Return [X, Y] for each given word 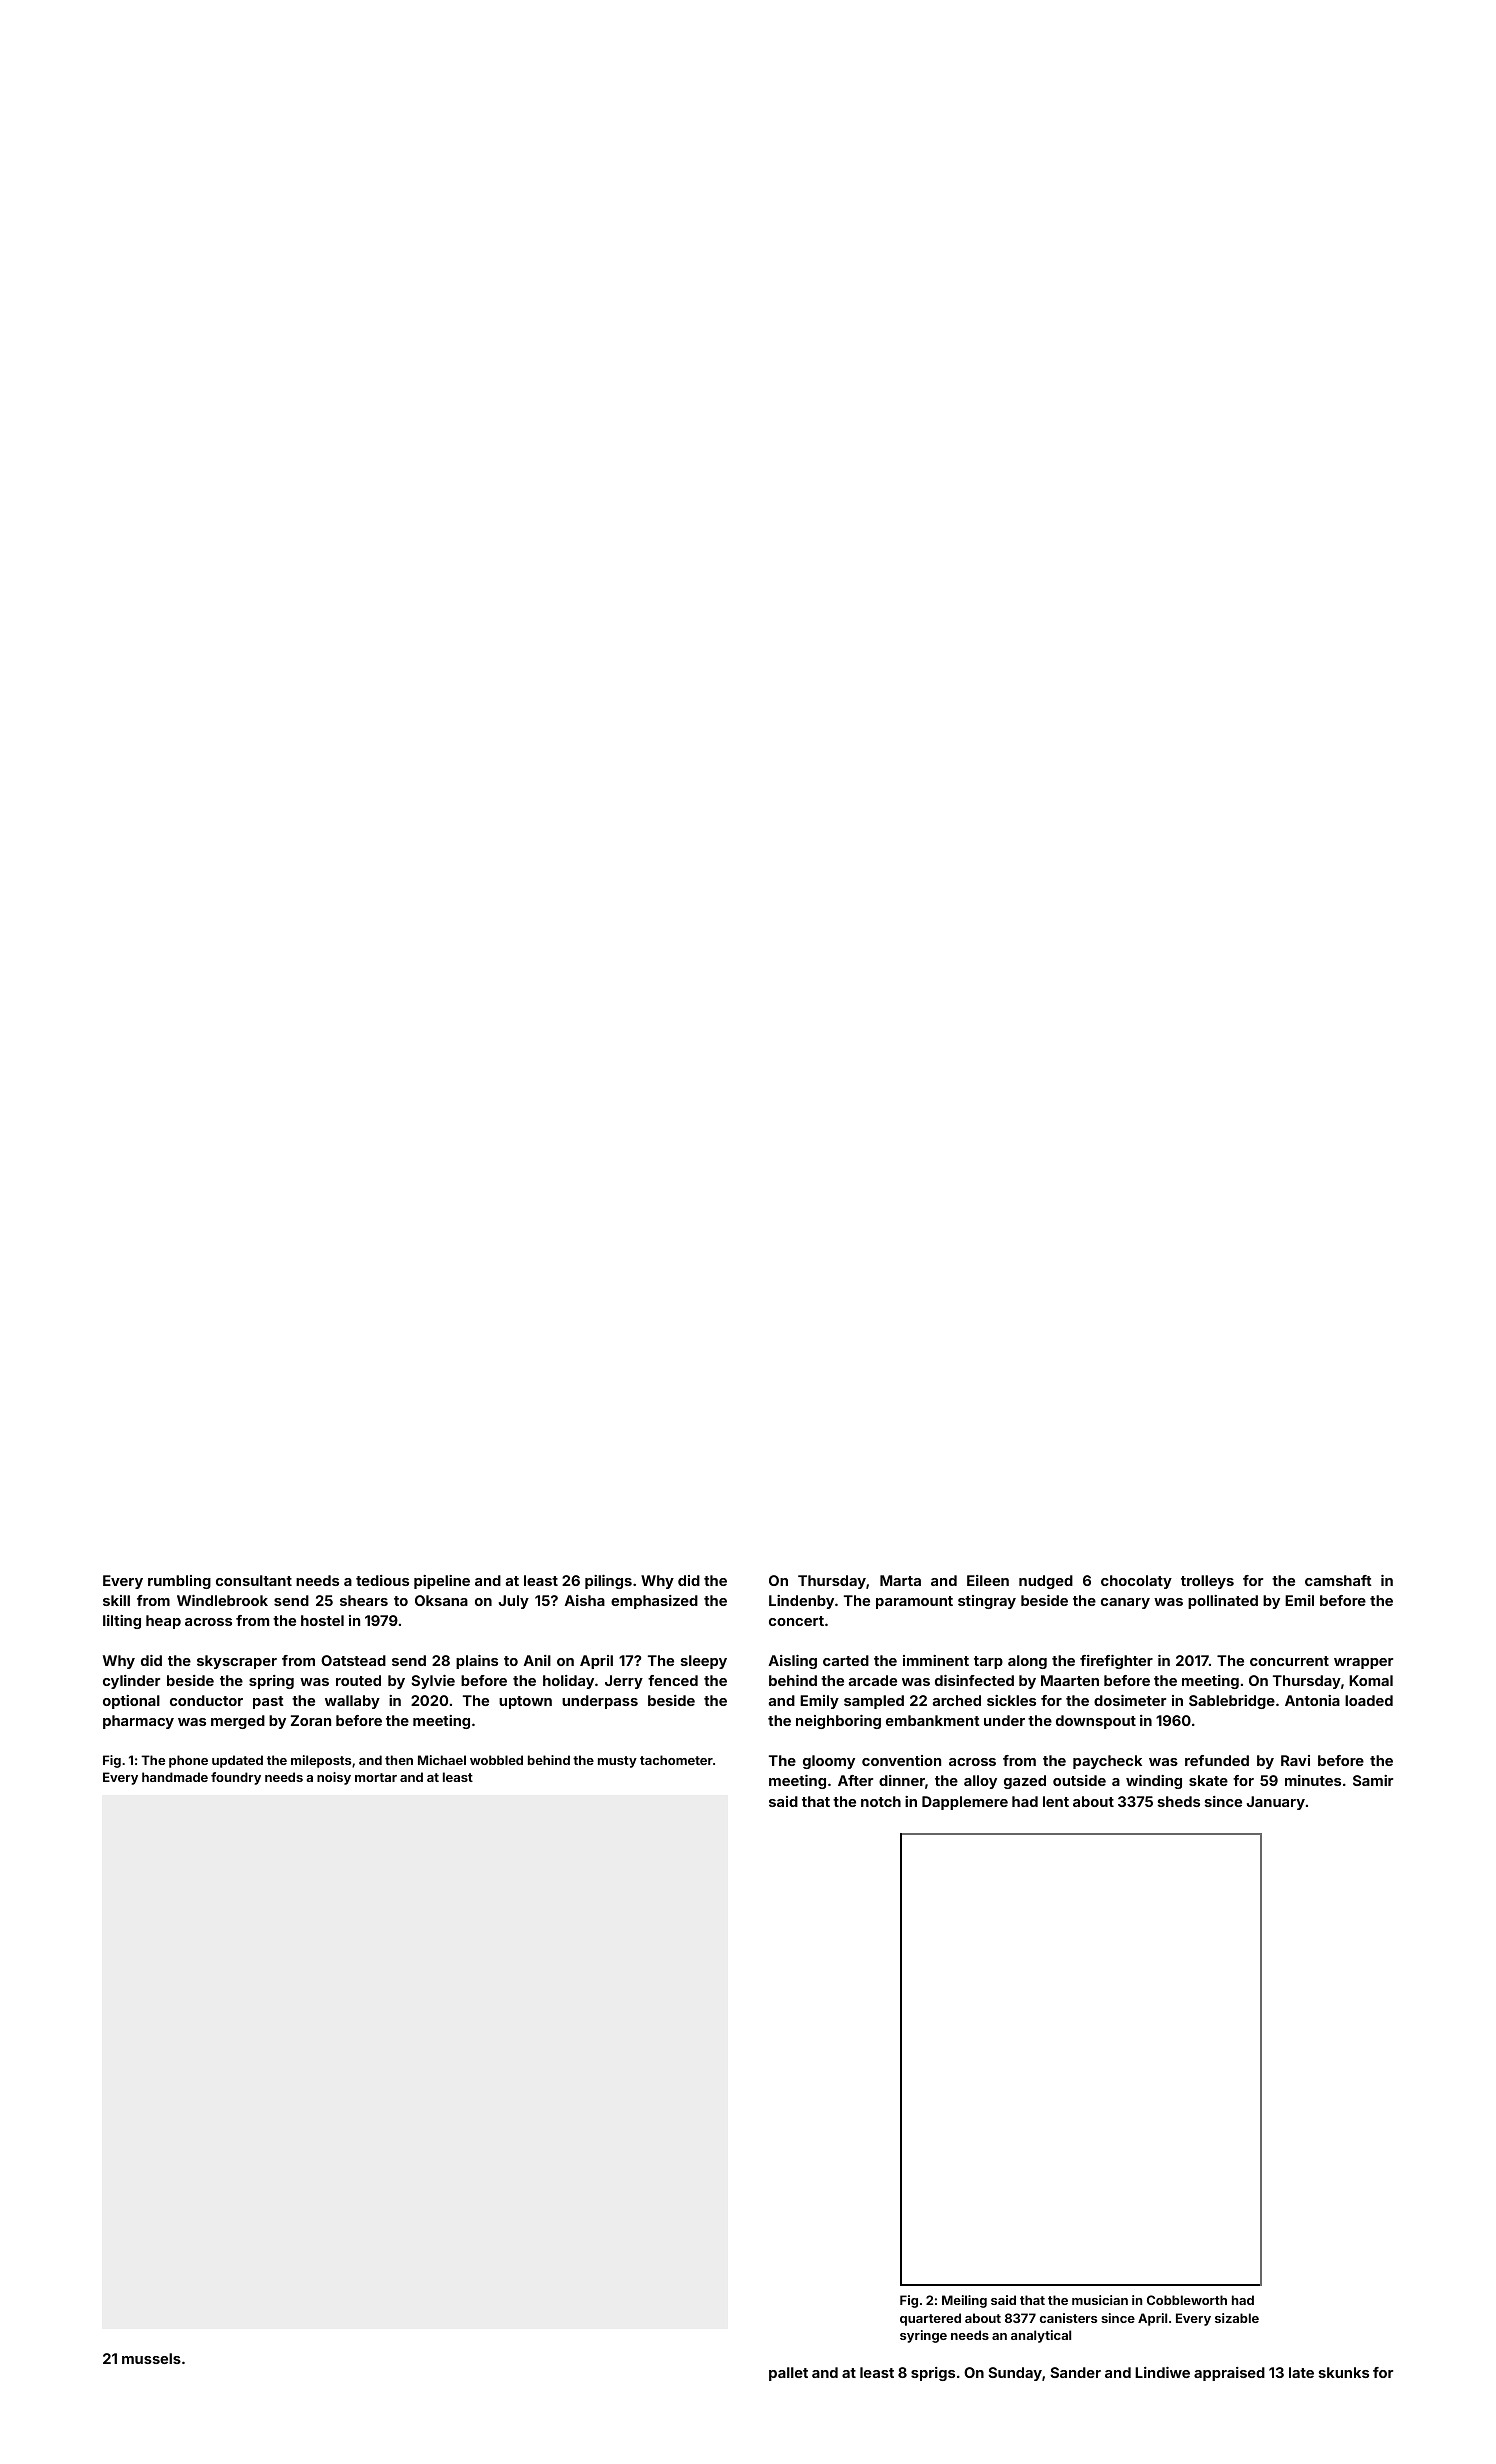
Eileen [988, 1580]
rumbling [179, 1582]
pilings [608, 1582]
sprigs [933, 2374]
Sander [1075, 2372]
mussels [151, 2358]
